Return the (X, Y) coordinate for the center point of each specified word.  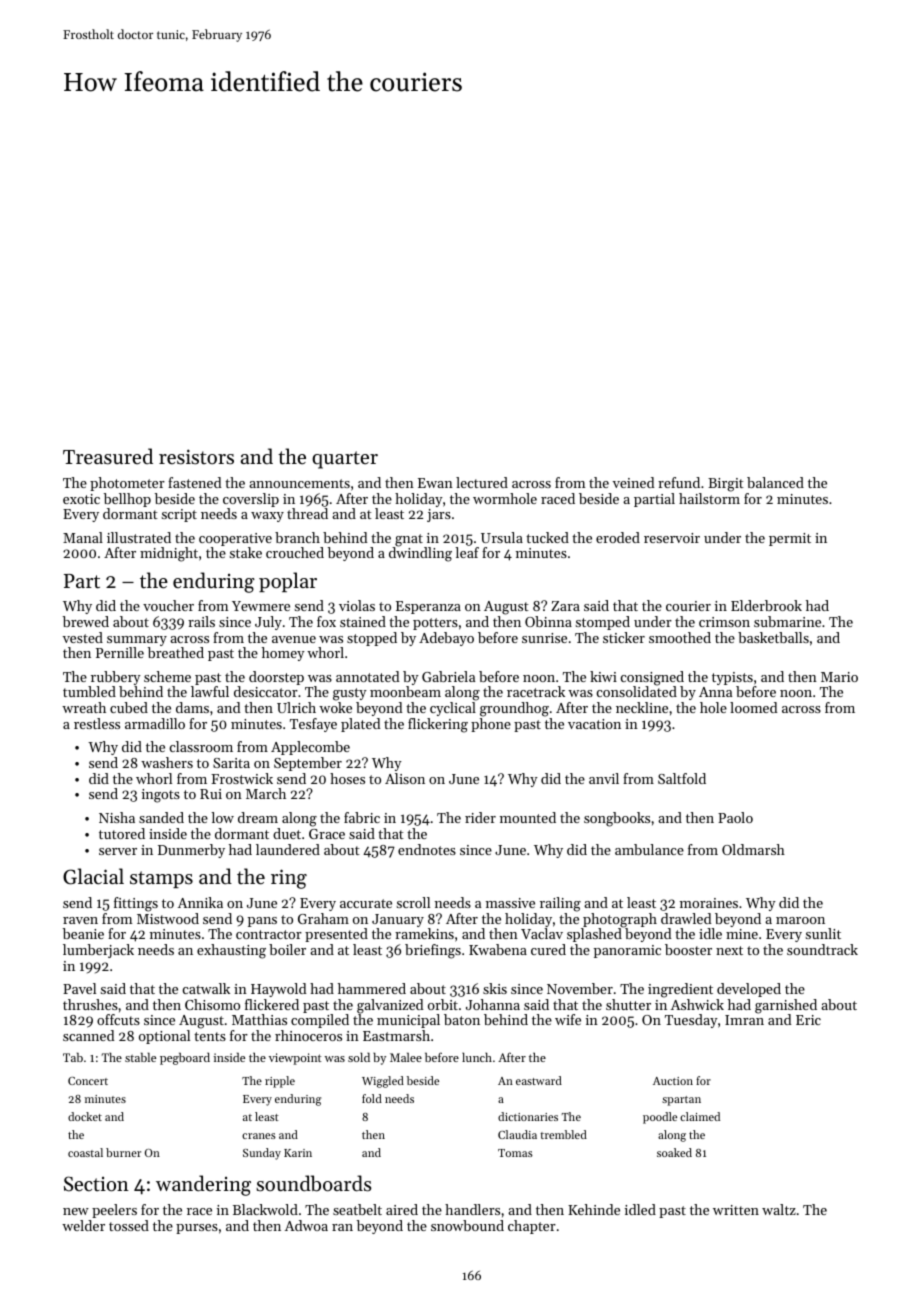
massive (510, 903)
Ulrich (296, 707)
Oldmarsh (753, 849)
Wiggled (383, 1082)
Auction (673, 1081)
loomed (754, 707)
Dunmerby (191, 851)
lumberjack (98, 951)
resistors (196, 457)
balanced (775, 482)
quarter (345, 460)
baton (462, 1019)
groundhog (514, 709)
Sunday (262, 1154)
